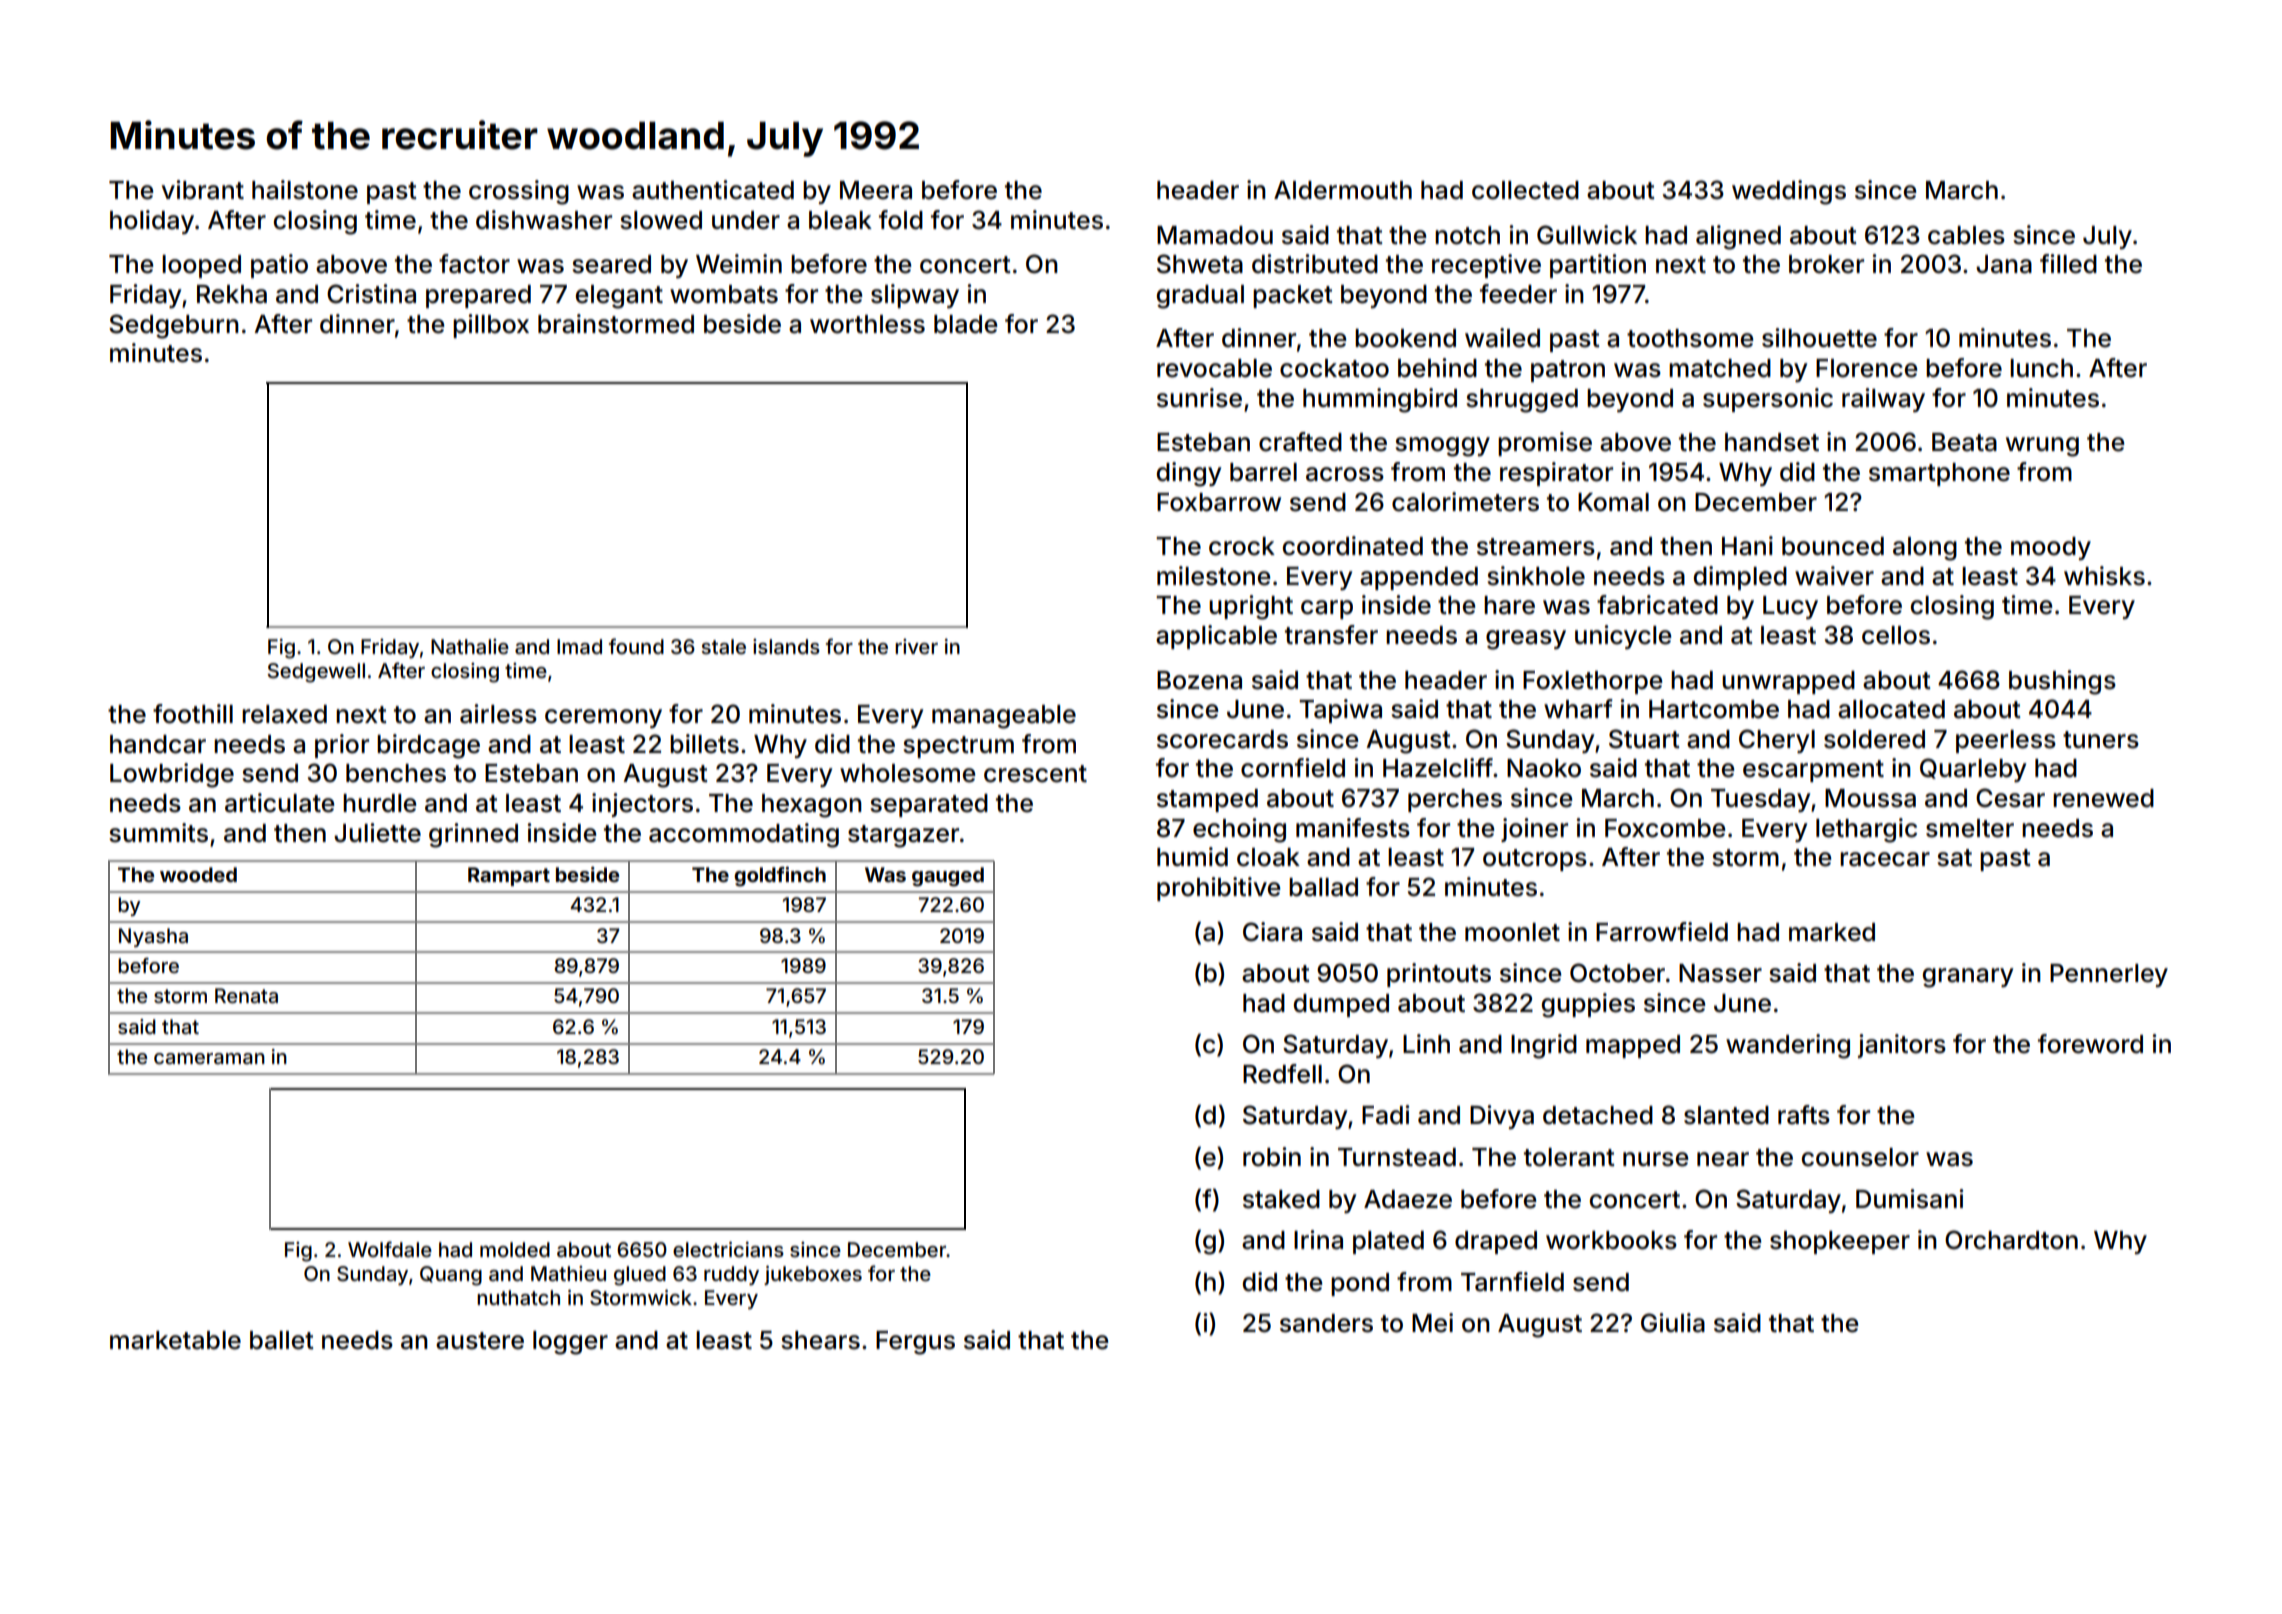 This page has width=2282, height=1614. Describe the element at coordinates (1788, 682) in the page. I see `unwrapped` at that location.
